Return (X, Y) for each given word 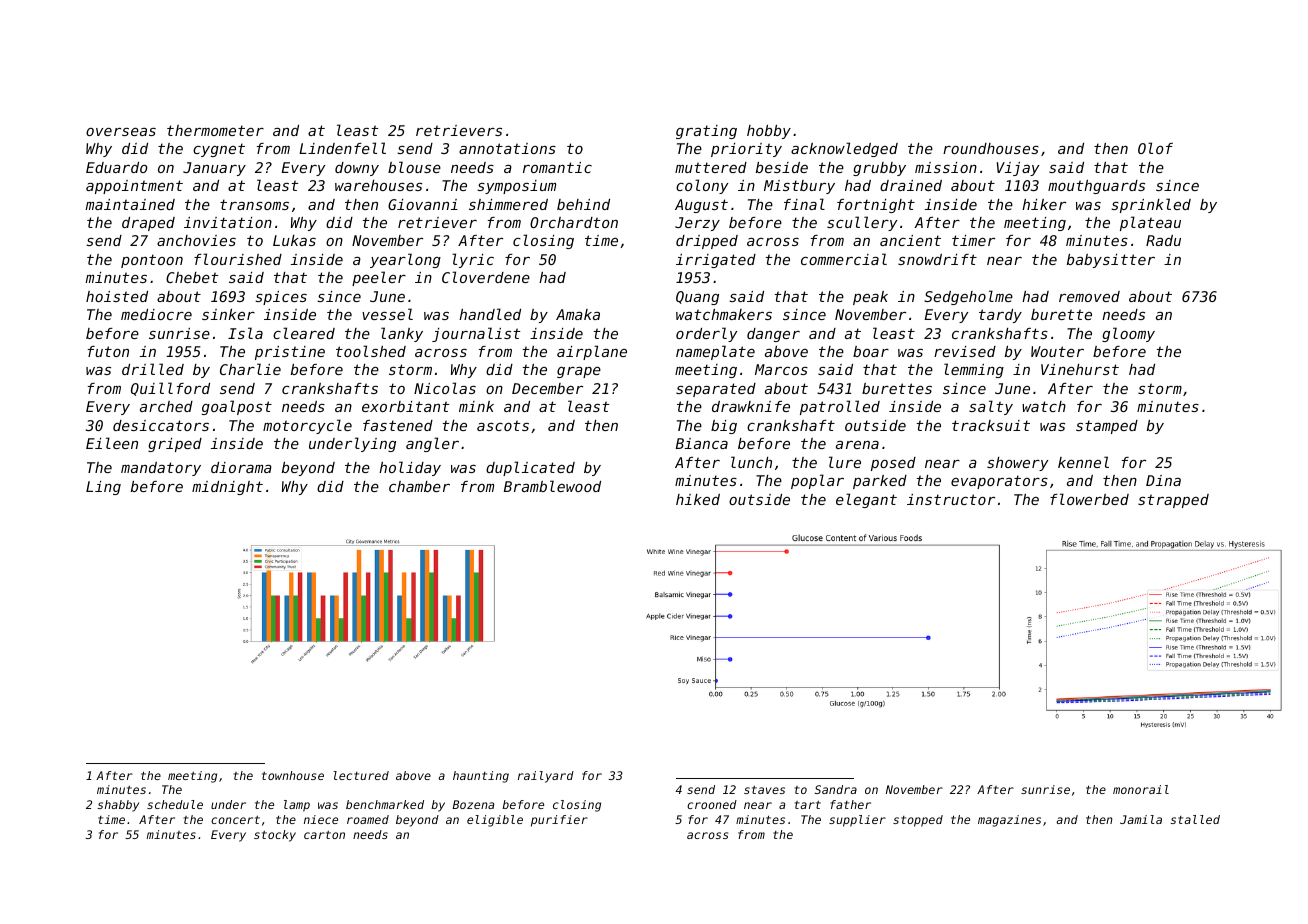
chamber (419, 486)
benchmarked (385, 804)
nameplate (715, 352)
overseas (121, 132)
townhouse (293, 775)
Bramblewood (552, 486)
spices (281, 298)
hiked (698, 499)
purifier (559, 821)
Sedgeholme (968, 297)
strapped (1173, 501)
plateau (1150, 223)
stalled (1195, 819)
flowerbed (1089, 499)
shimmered (508, 204)
